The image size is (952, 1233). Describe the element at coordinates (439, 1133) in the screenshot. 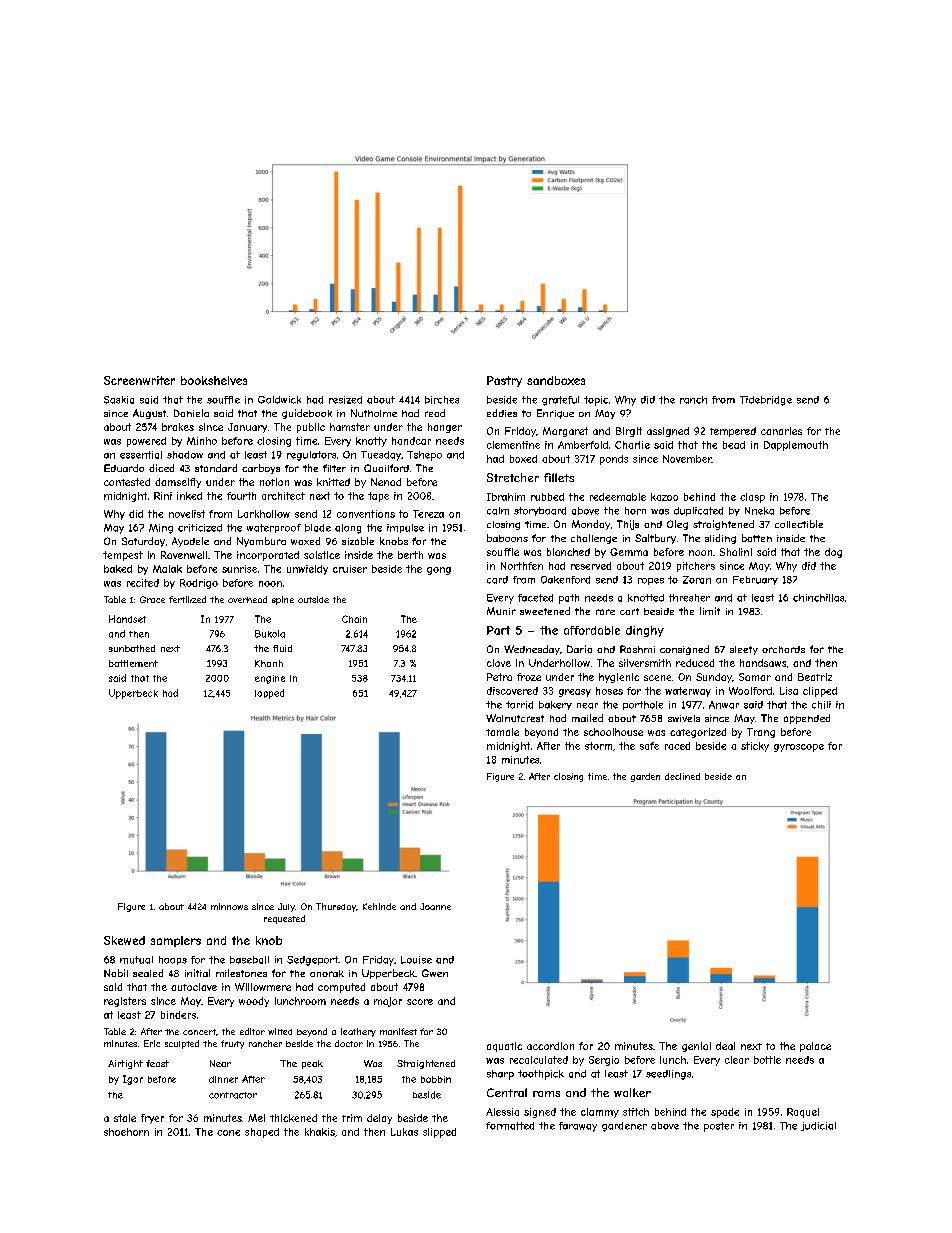

I see `slipped` at that location.
